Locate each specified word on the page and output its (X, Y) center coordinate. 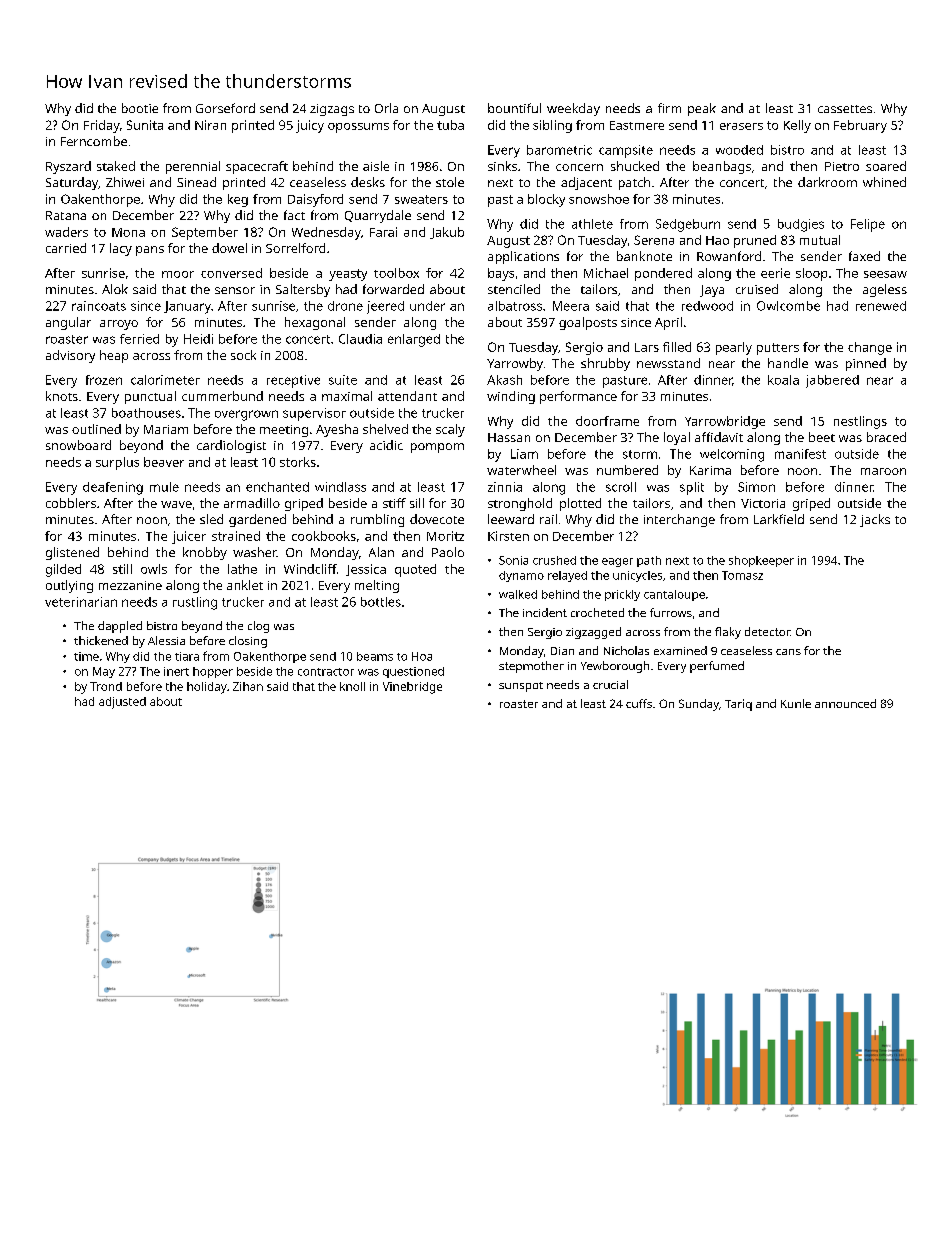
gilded (63, 570)
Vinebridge (412, 688)
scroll (621, 487)
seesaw (885, 274)
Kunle (796, 703)
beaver (164, 462)
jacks (875, 520)
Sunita (145, 125)
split (692, 488)
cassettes (845, 109)
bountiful (514, 108)
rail (548, 519)
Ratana (66, 215)
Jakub (447, 233)
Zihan (248, 686)
